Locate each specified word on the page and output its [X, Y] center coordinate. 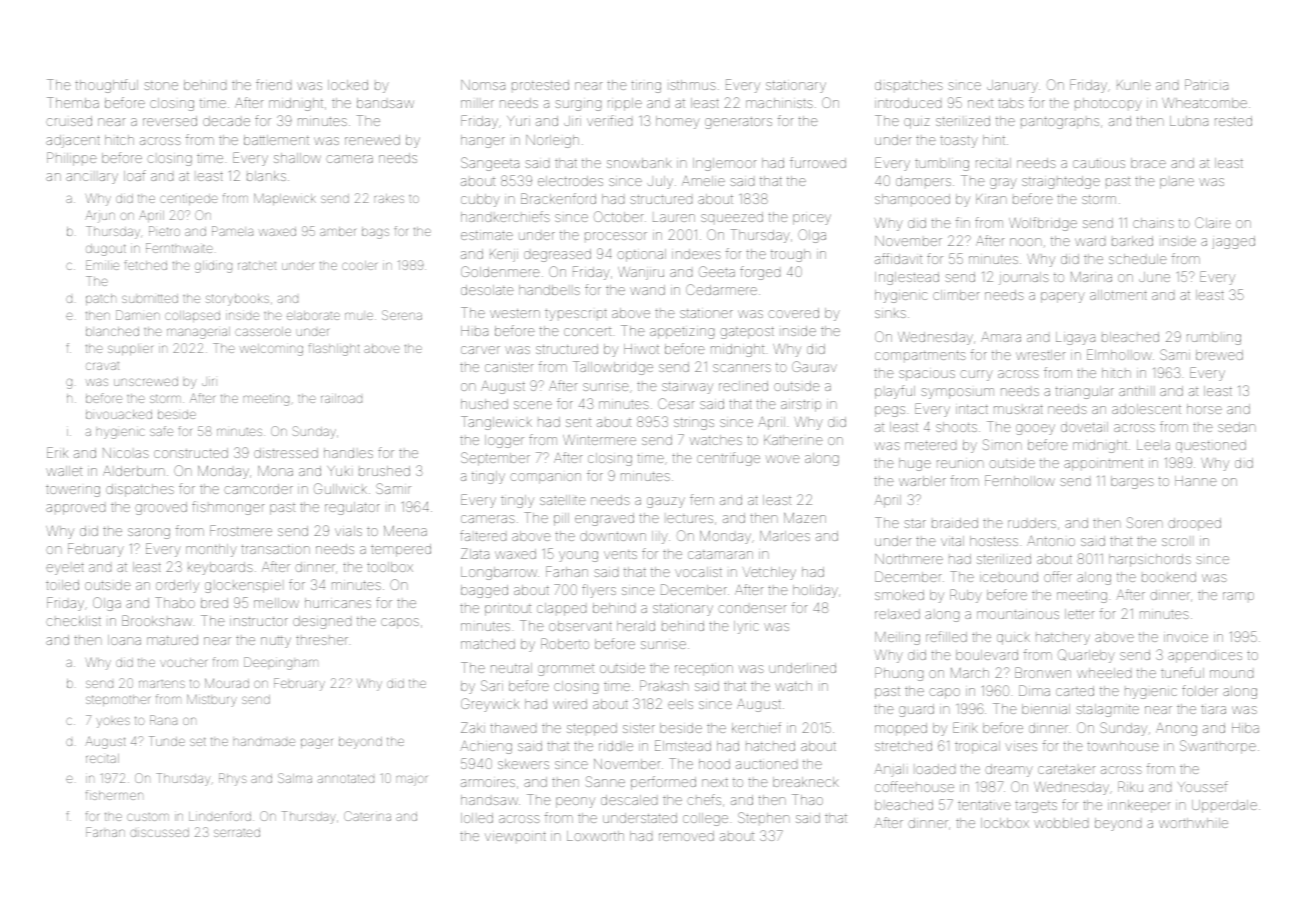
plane [1177, 183]
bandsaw [385, 103]
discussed [159, 832]
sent [578, 422]
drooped [1194, 524]
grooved [161, 508]
